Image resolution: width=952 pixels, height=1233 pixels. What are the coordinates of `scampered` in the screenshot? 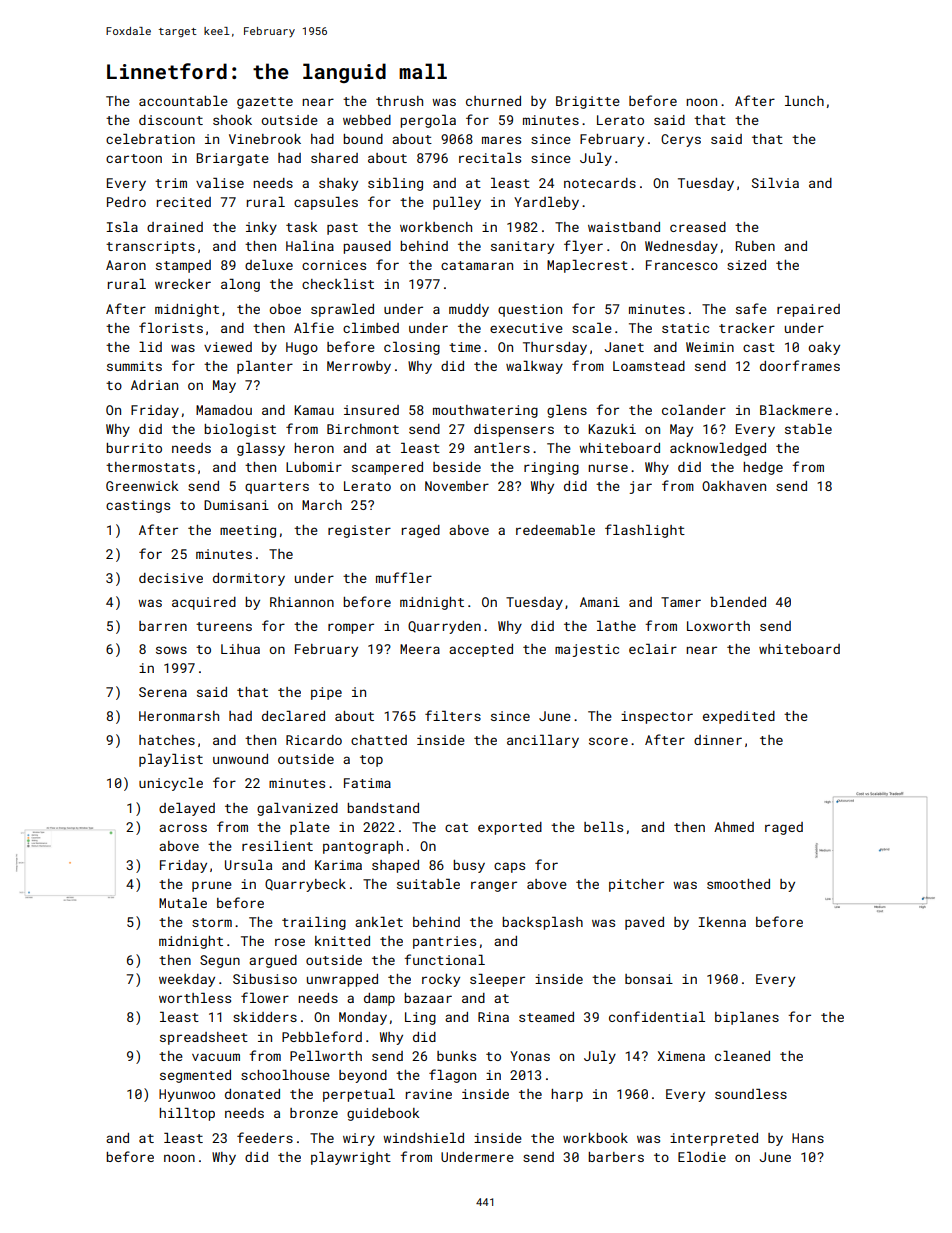 It's located at (387, 468).
